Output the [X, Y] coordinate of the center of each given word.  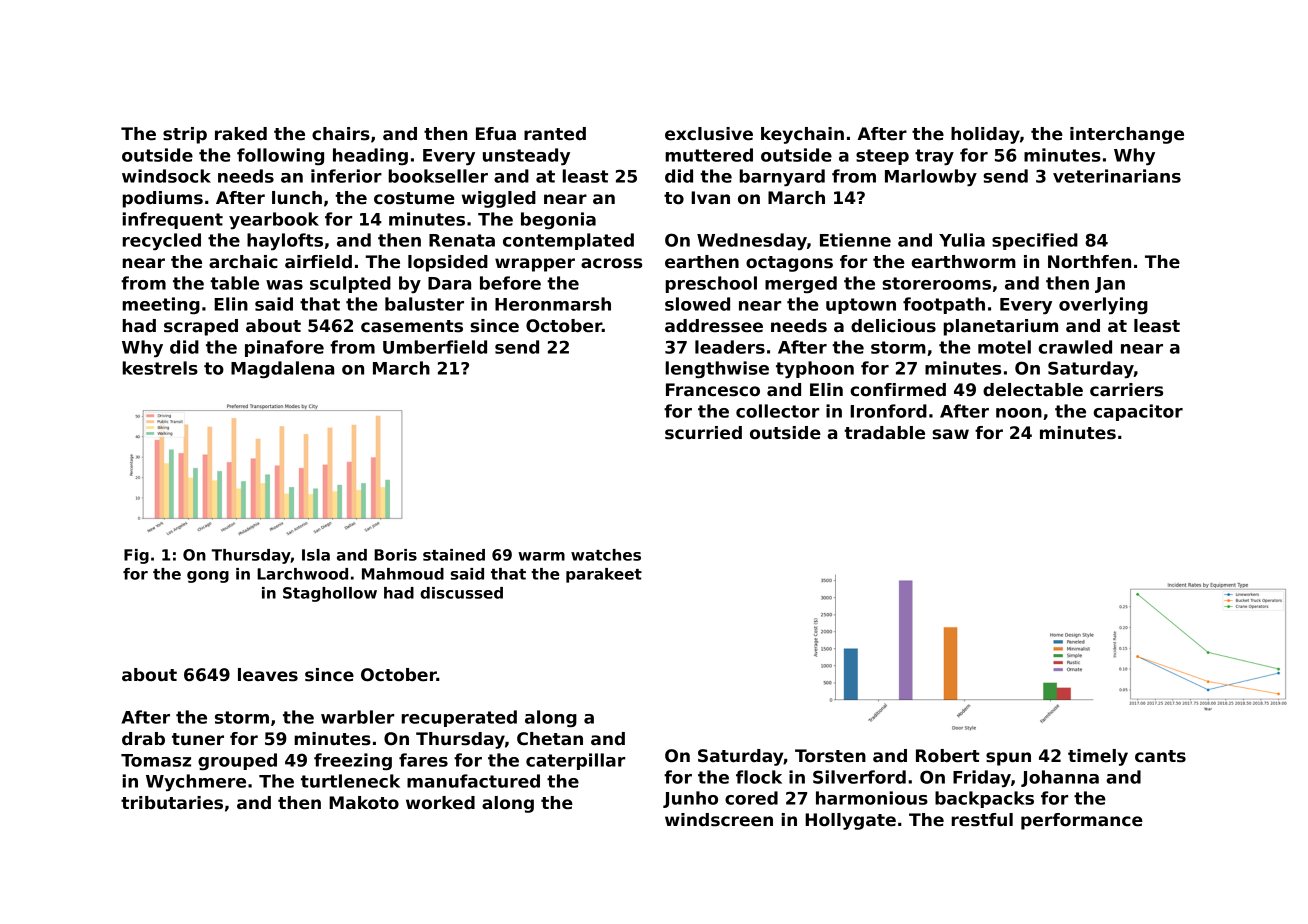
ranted [555, 134]
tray [934, 157]
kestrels [160, 368]
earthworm [963, 262]
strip [185, 135]
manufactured [473, 781]
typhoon [815, 370]
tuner [198, 739]
